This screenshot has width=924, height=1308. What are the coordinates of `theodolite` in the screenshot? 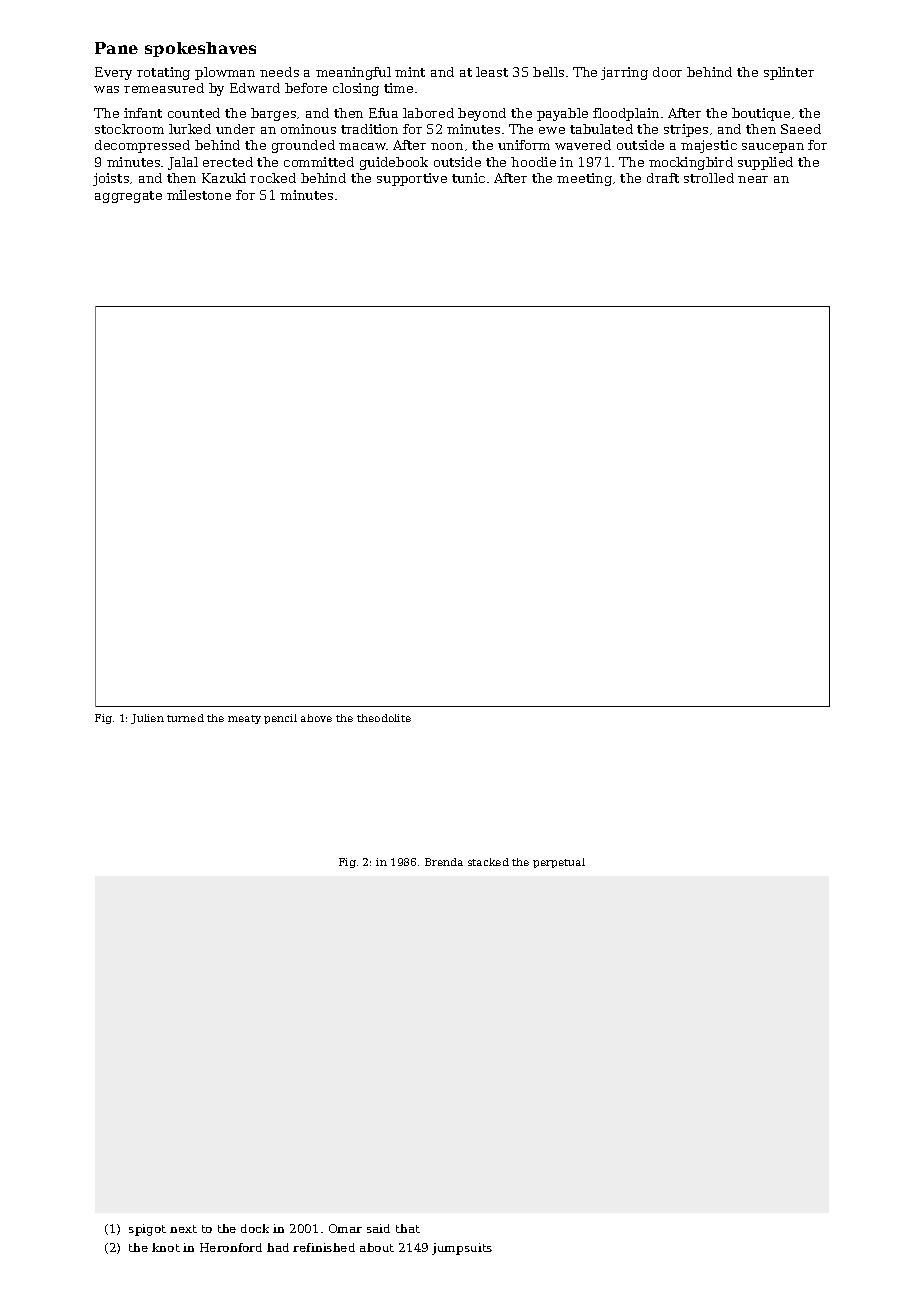 It's located at (384, 718).
